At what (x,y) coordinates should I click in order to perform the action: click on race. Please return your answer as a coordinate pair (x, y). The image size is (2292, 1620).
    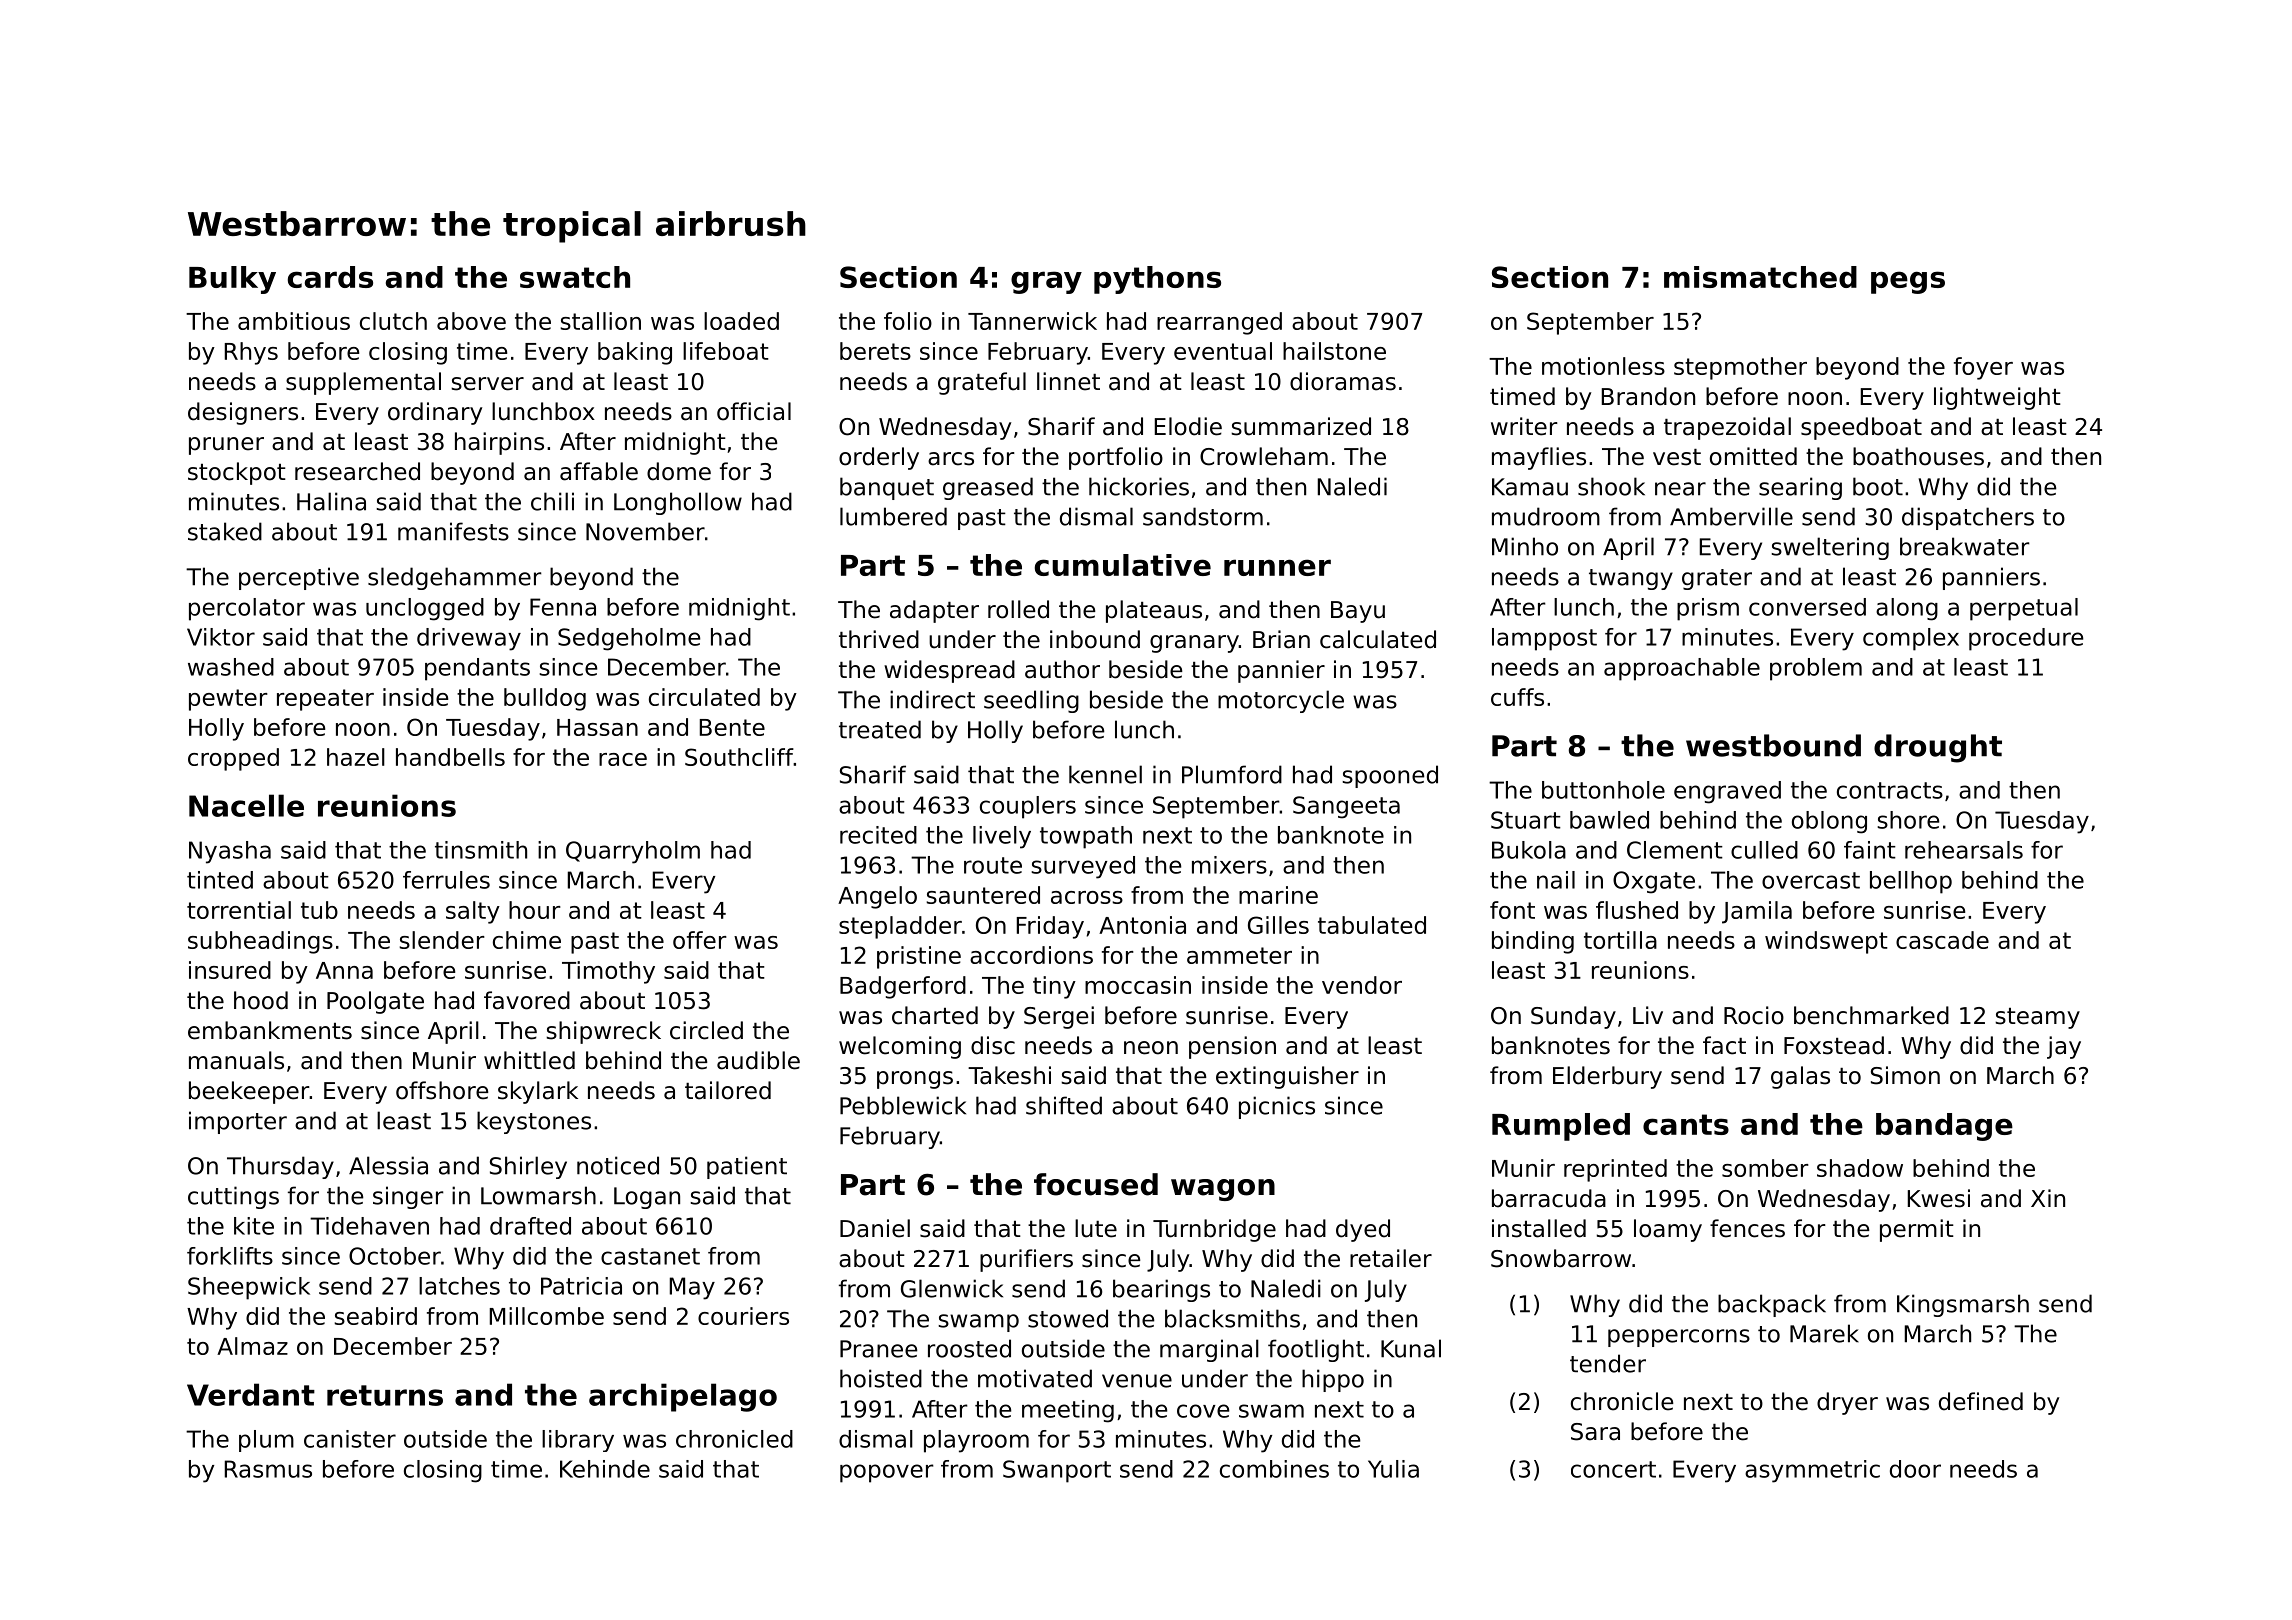
    Looking at the image, I should click on (623, 759).
